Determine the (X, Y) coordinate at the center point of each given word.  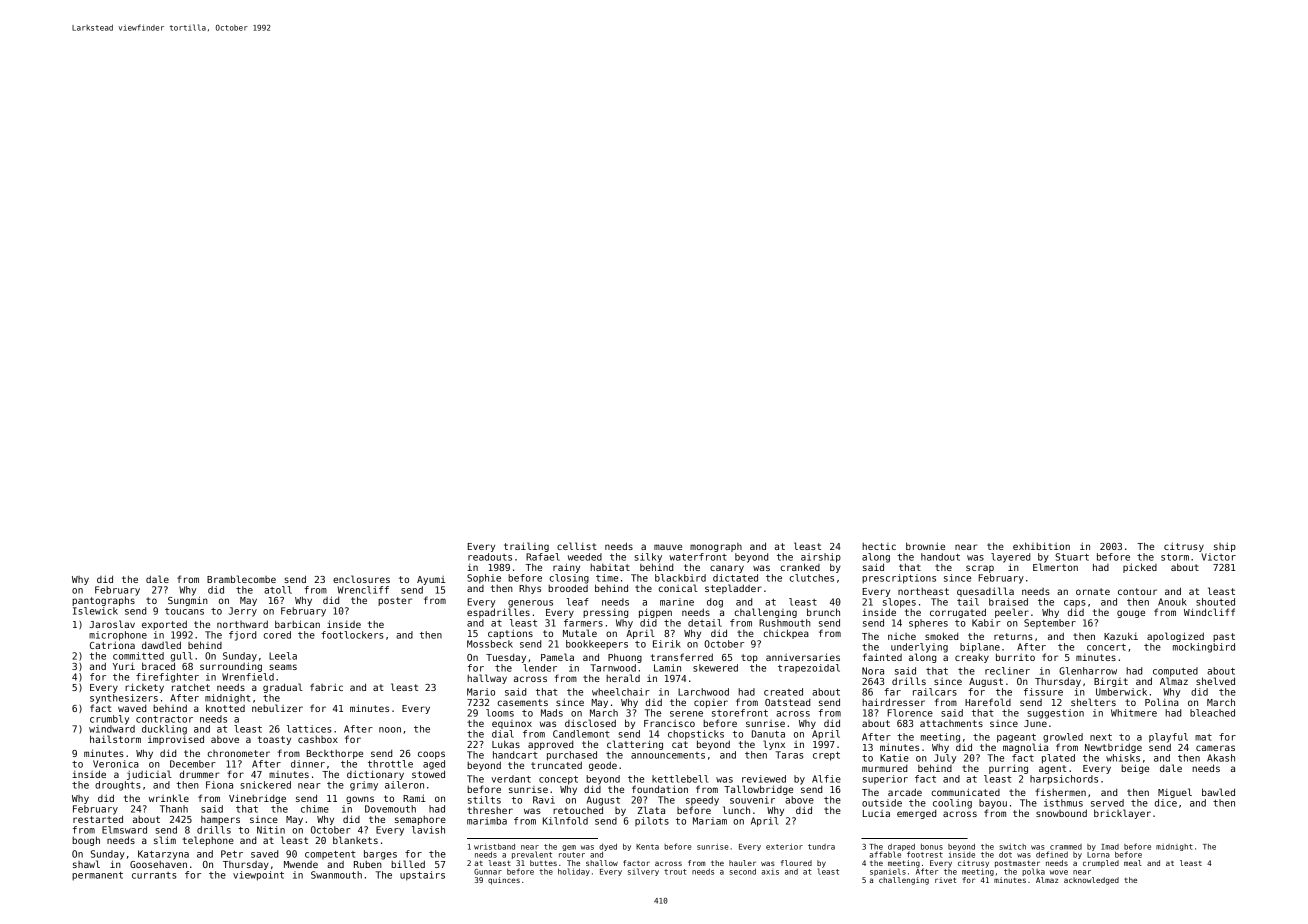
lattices (309, 729)
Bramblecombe (241, 579)
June (1035, 723)
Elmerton (1055, 567)
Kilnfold (565, 821)
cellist (577, 546)
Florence (910, 713)
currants (154, 875)
